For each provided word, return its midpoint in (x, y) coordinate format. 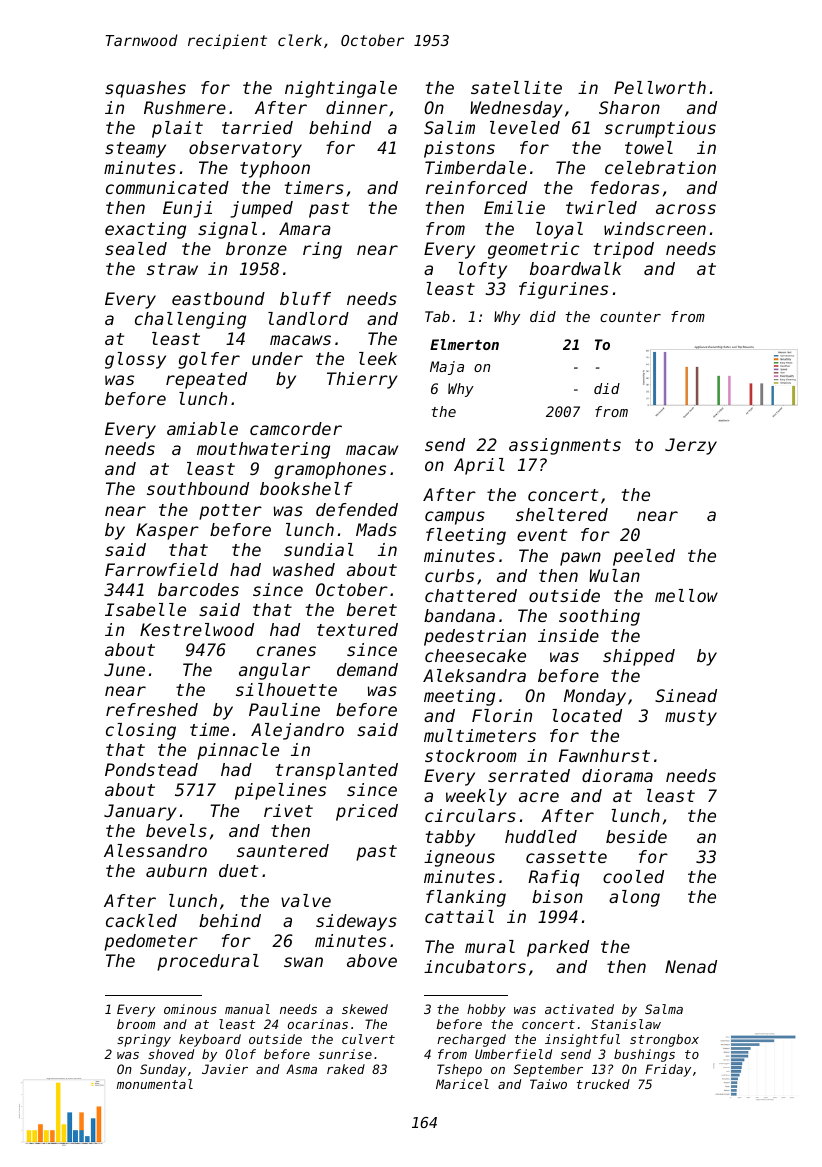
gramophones (330, 470)
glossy (135, 360)
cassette (566, 857)
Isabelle (145, 609)
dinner (357, 107)
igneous (459, 858)
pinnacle (238, 751)
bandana (459, 615)
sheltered (562, 514)
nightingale (341, 89)
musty (691, 718)
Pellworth (660, 87)
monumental (155, 1084)
